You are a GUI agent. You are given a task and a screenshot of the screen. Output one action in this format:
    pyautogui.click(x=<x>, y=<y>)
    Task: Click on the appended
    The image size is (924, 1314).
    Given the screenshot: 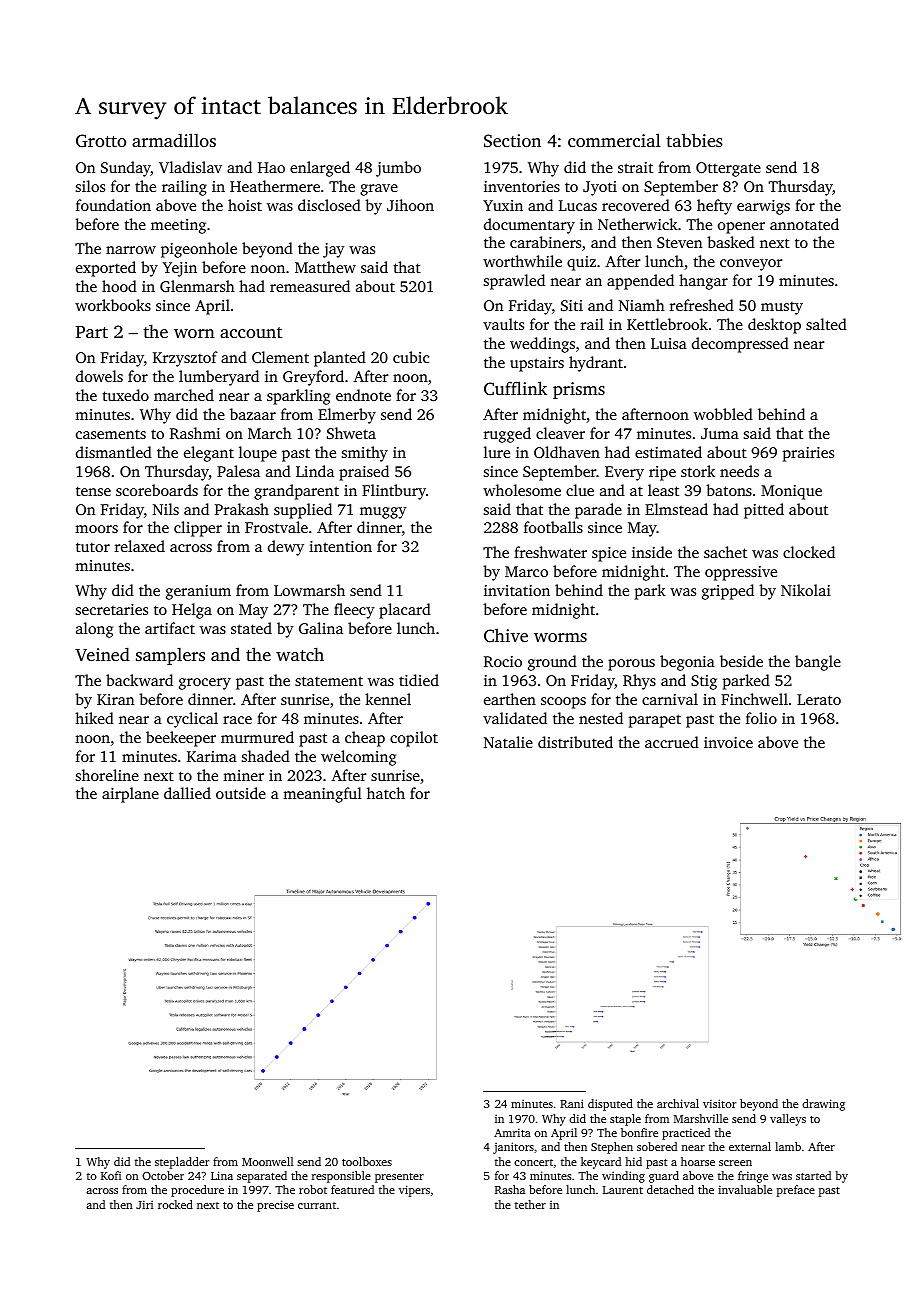 What is the action you would take?
    pyautogui.click(x=640, y=282)
